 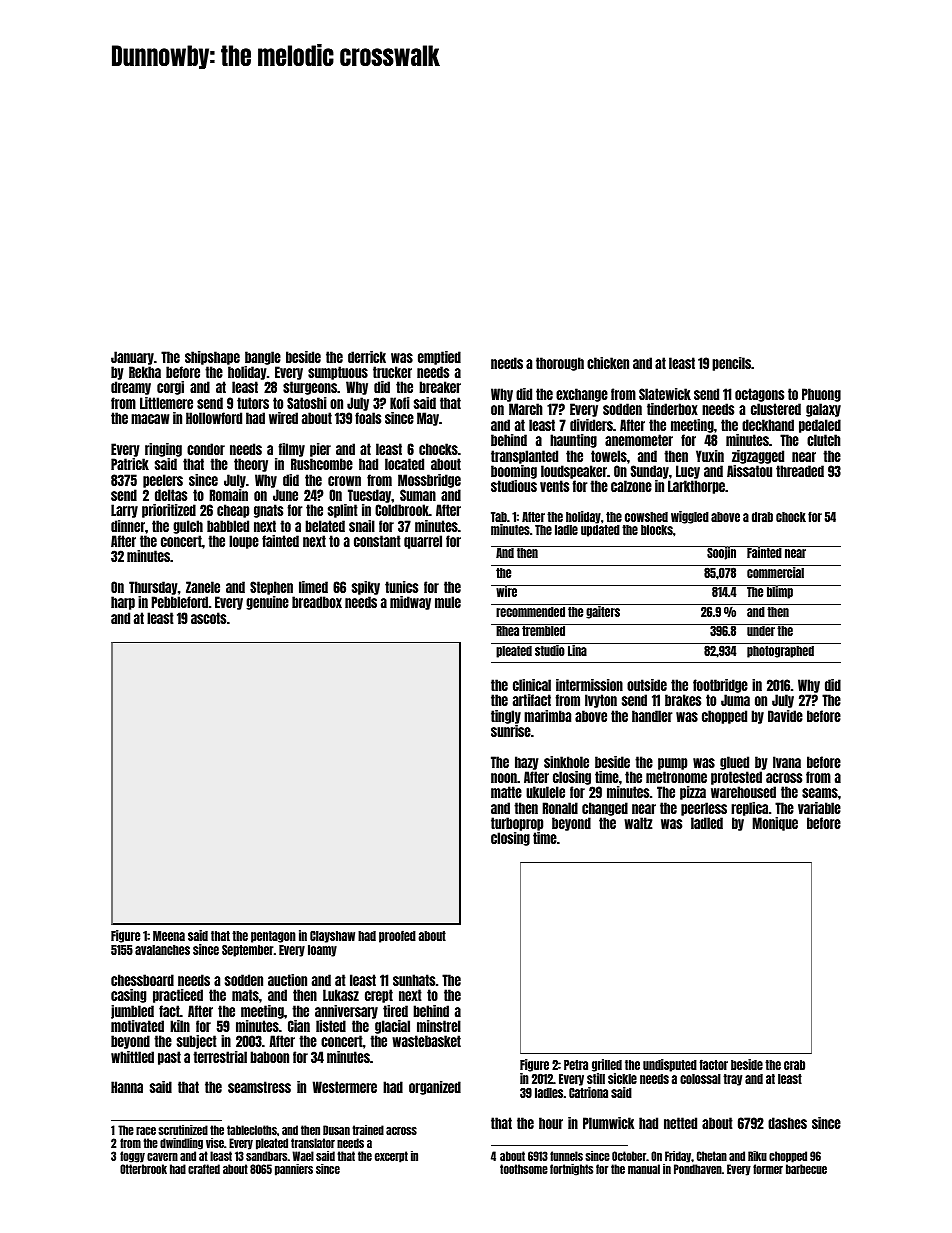 What do you see at coordinates (252, 1130) in the screenshot?
I see `tablecloths` at bounding box center [252, 1130].
